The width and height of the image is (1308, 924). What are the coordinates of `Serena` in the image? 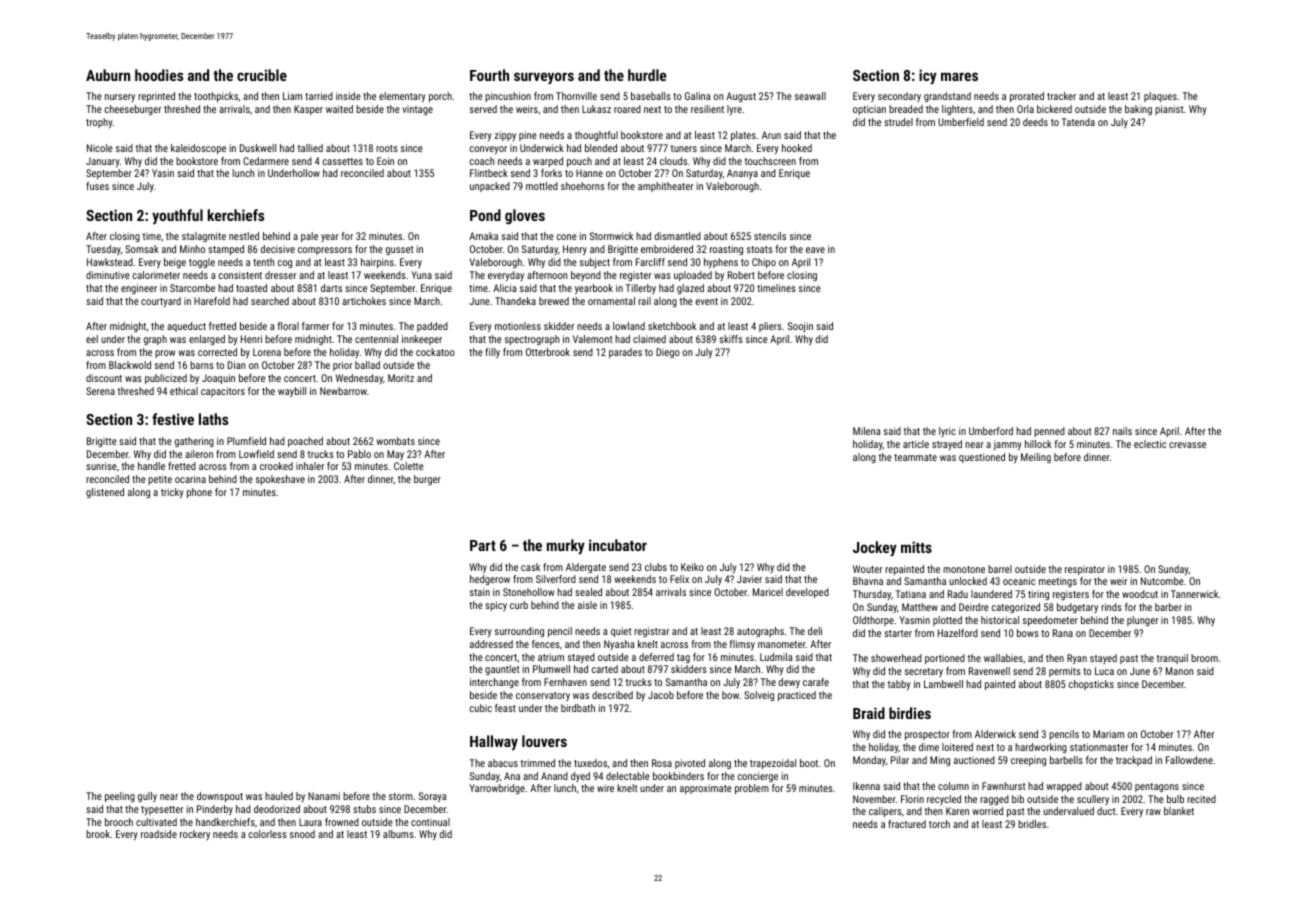 It's located at (100, 391).
